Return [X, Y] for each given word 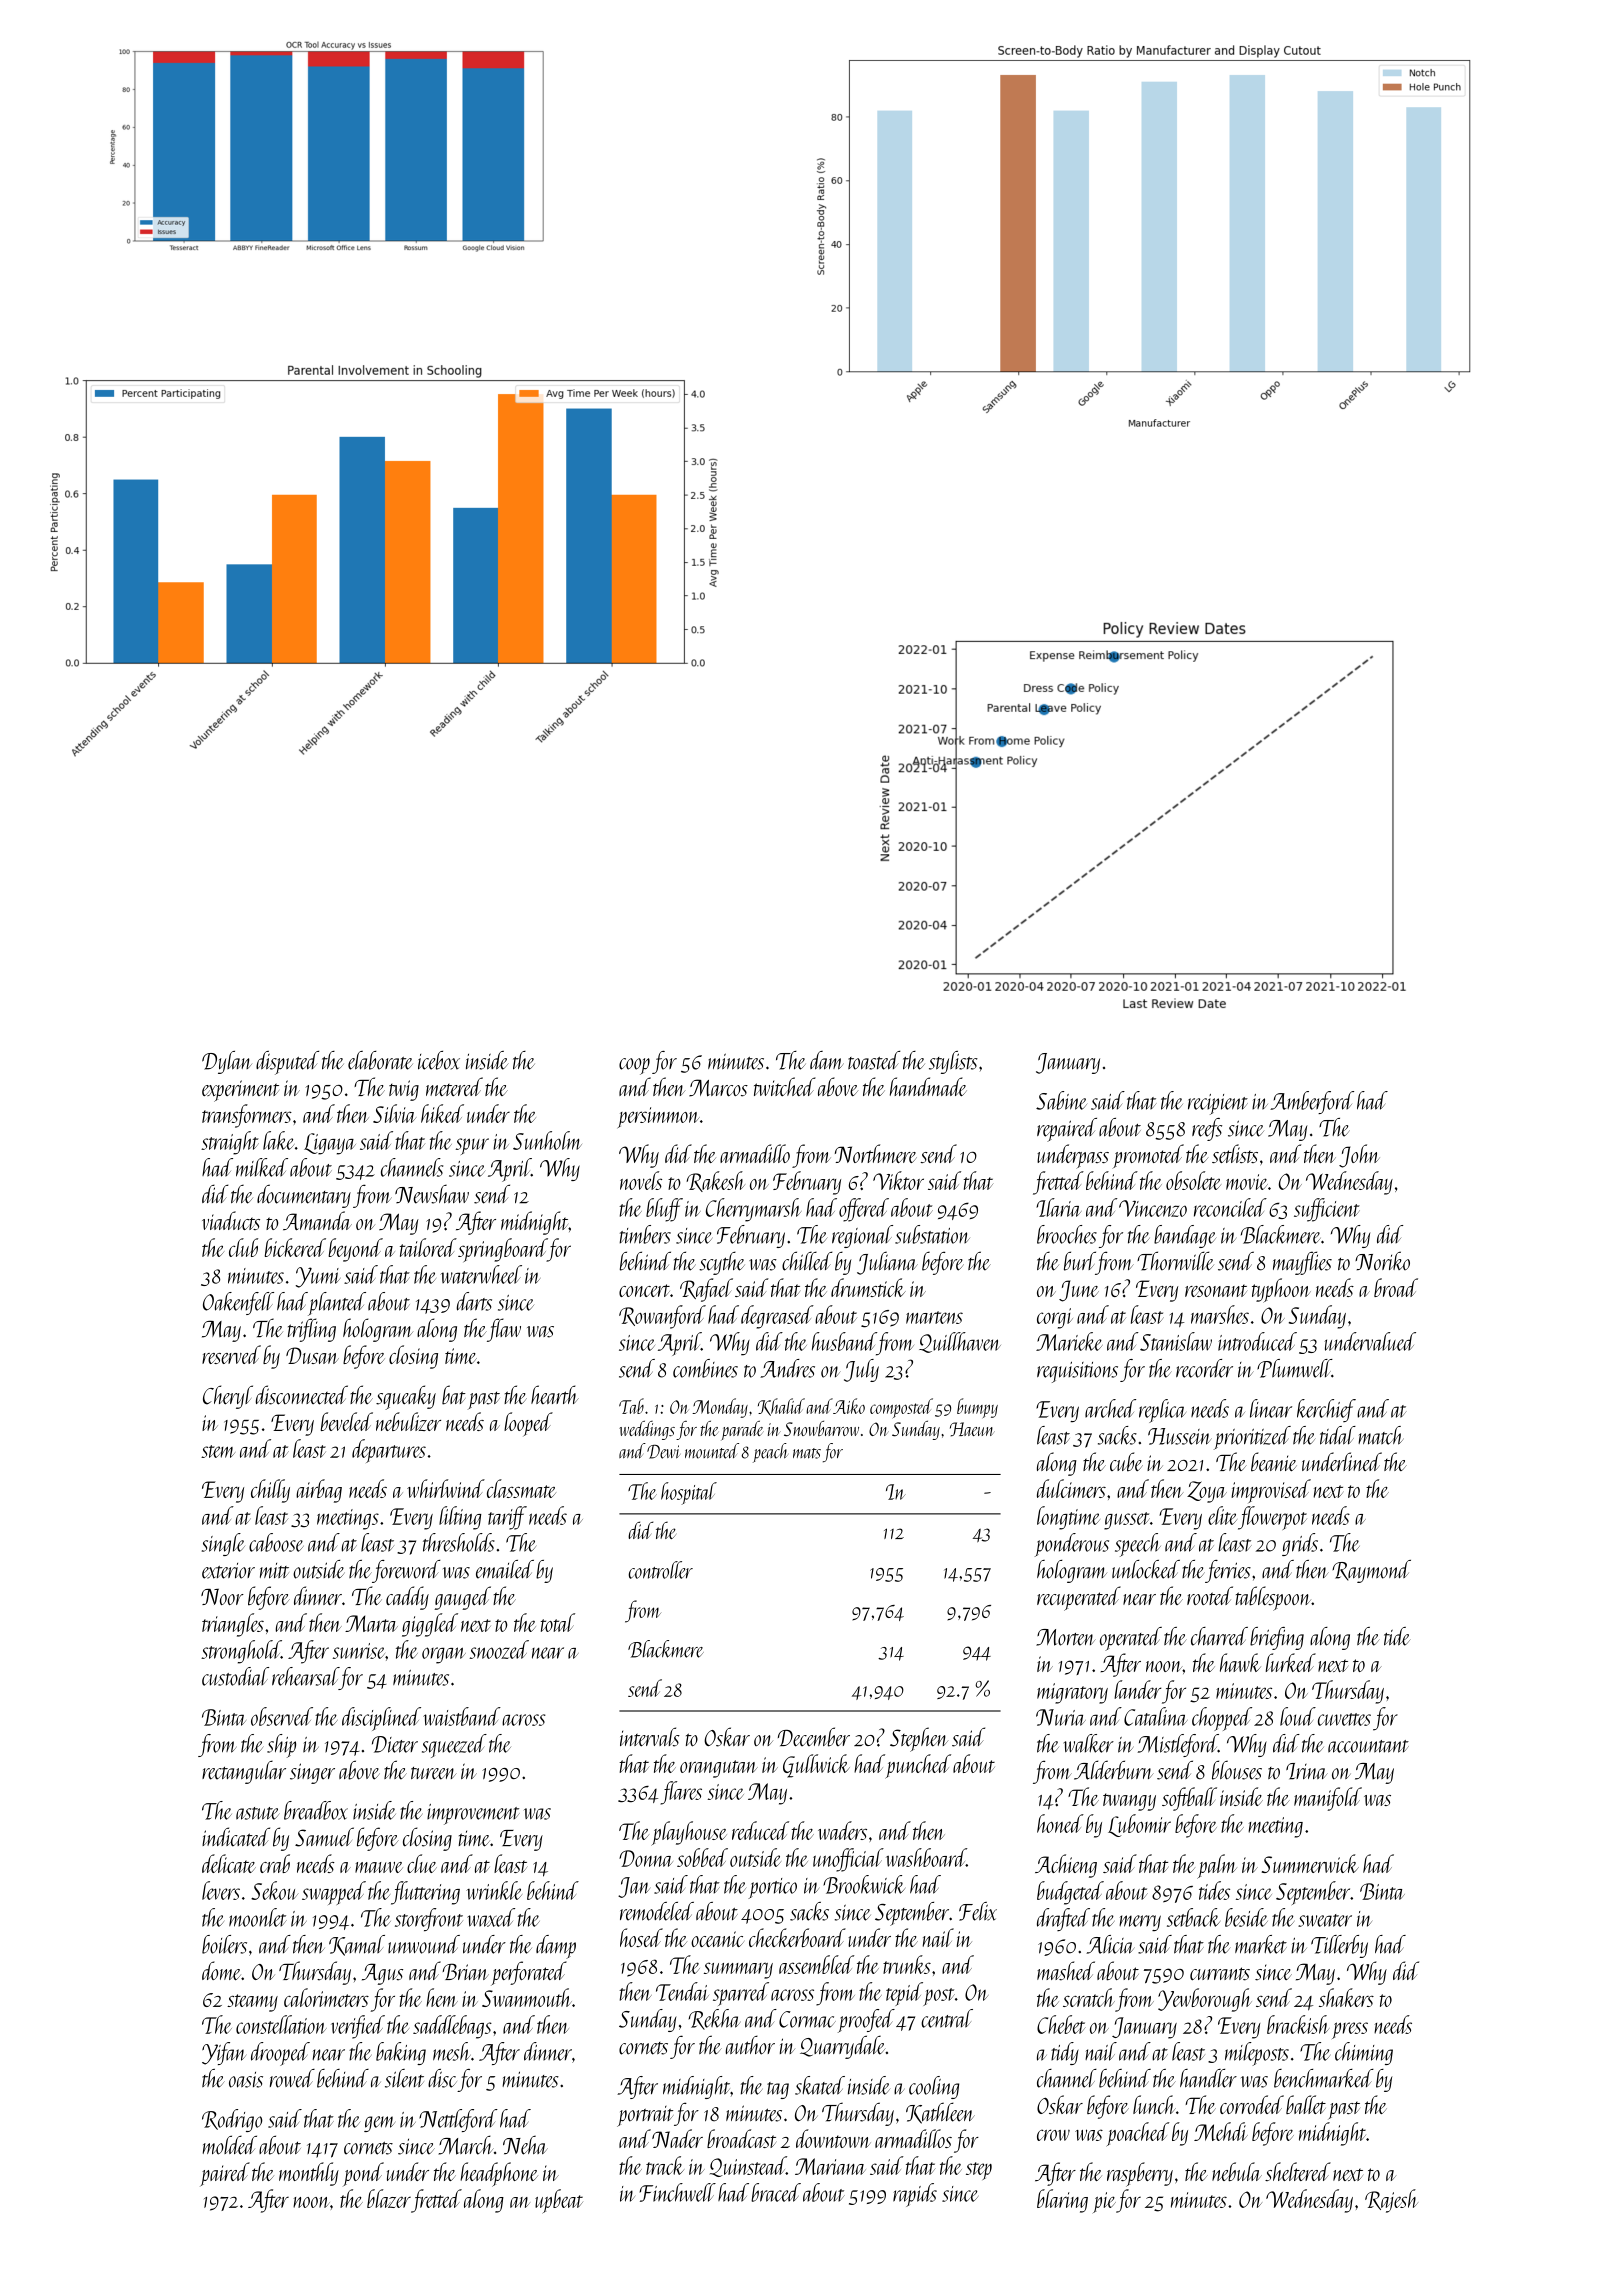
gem [379, 2124]
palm [1217, 1866]
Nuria [1061, 1717]
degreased [777, 1317]
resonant [1216, 1290]
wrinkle [494, 1890]
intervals [650, 1737]
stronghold [241, 1652]
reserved [231, 1354]
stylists [953, 1062]
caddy [407, 1598]
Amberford [1312, 1102]
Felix [978, 1911]
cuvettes [1344, 1719]
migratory [1072, 1693]
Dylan [227, 1062]
